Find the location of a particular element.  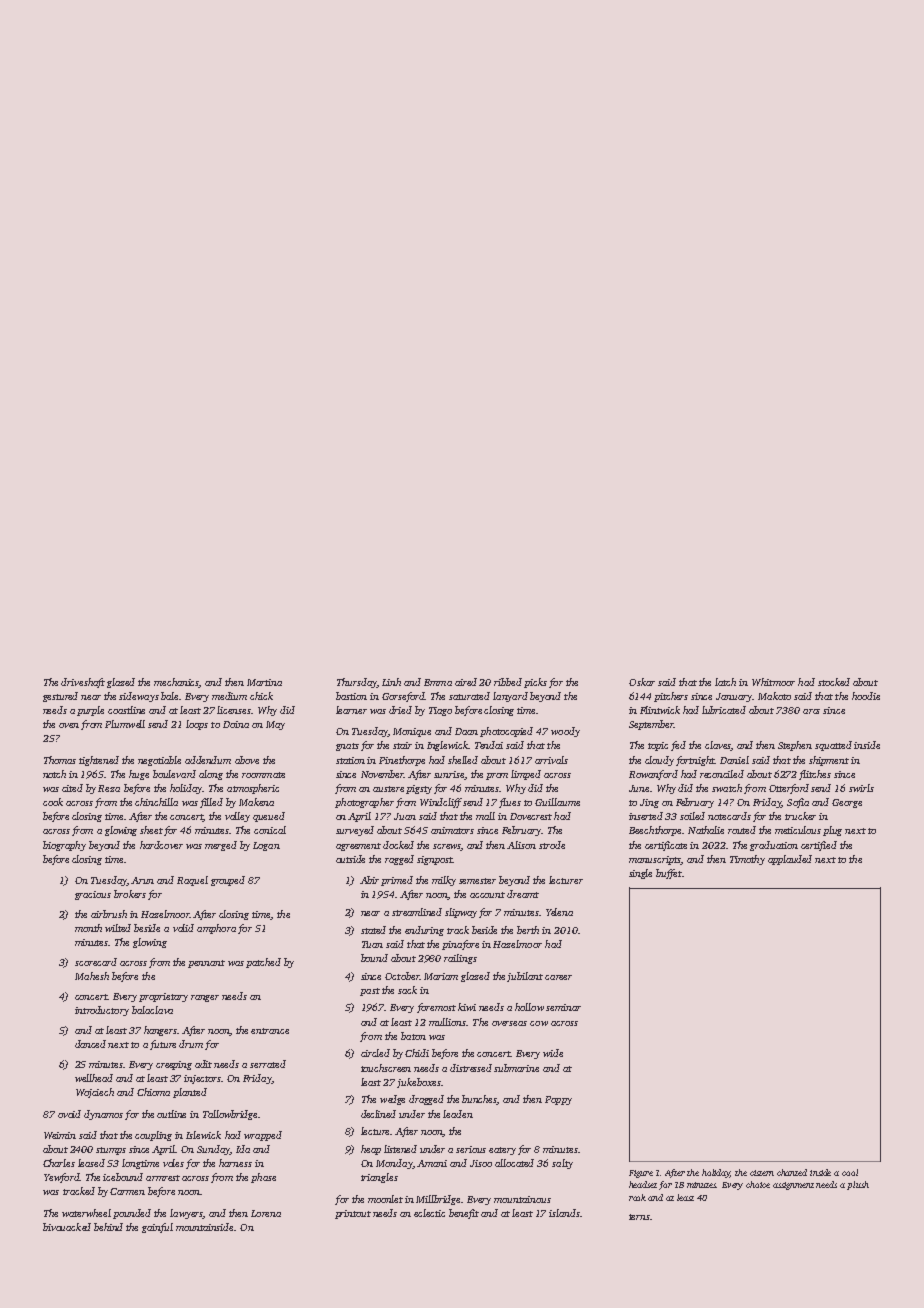

coastline is located at coordinates (126, 710).
